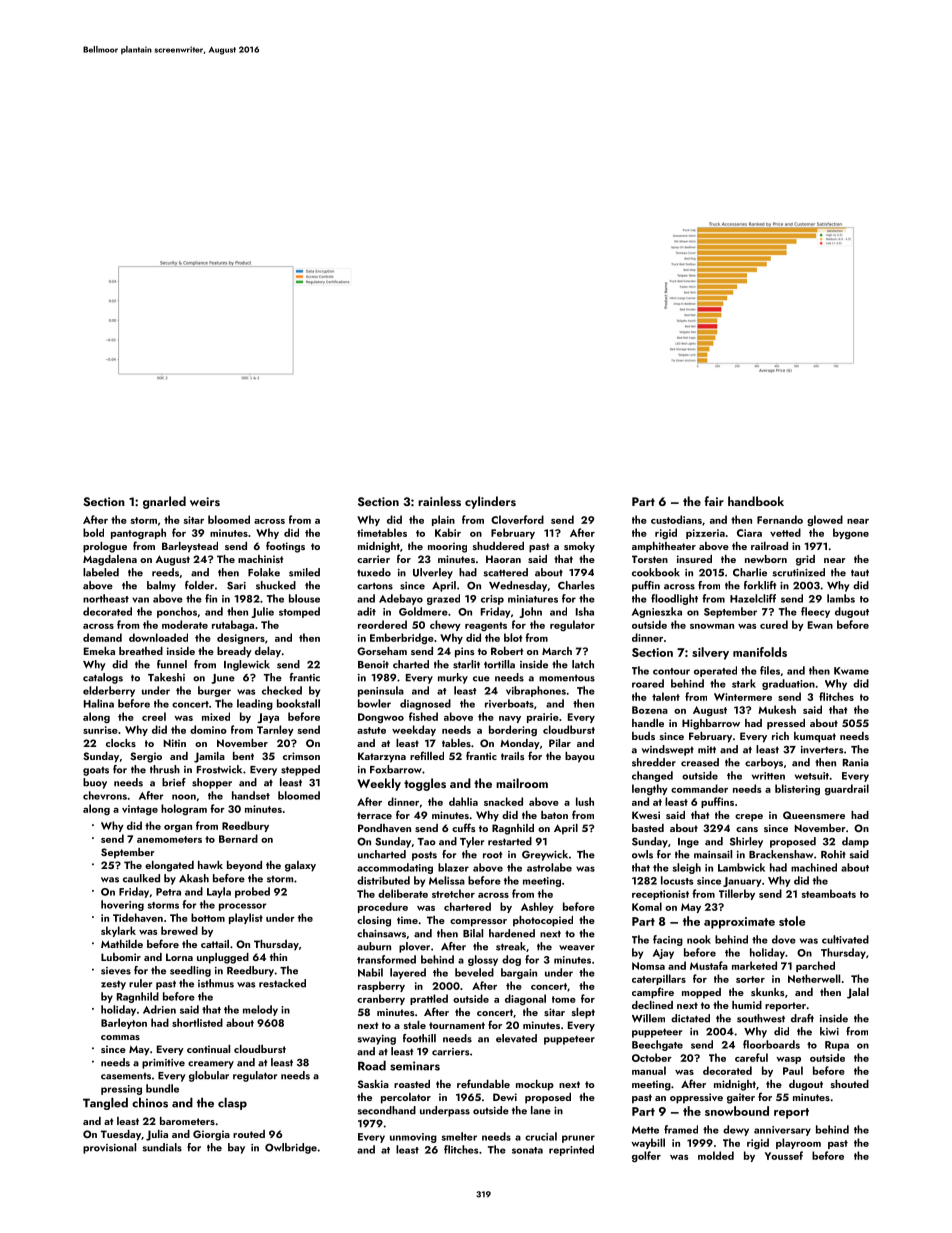 This document has width=952, height=1233. I want to click on gnarled, so click(164, 502).
